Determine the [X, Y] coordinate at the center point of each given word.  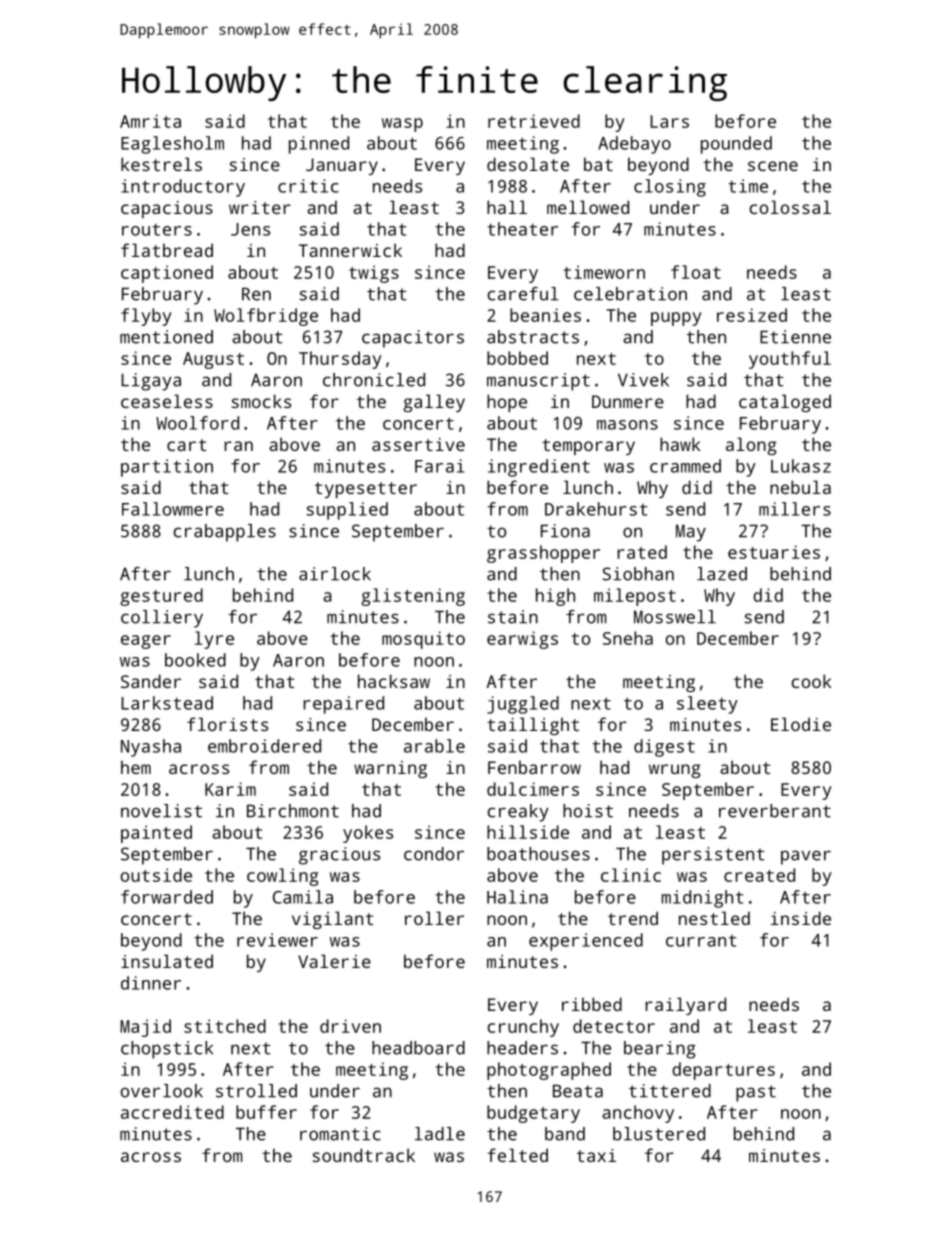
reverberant [775, 811]
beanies [545, 315]
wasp [402, 125]
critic [308, 186]
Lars [669, 121]
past [756, 1093]
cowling [282, 877]
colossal [790, 207]
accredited [172, 1112]
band [565, 1134]
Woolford [197, 423]
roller [434, 918]
